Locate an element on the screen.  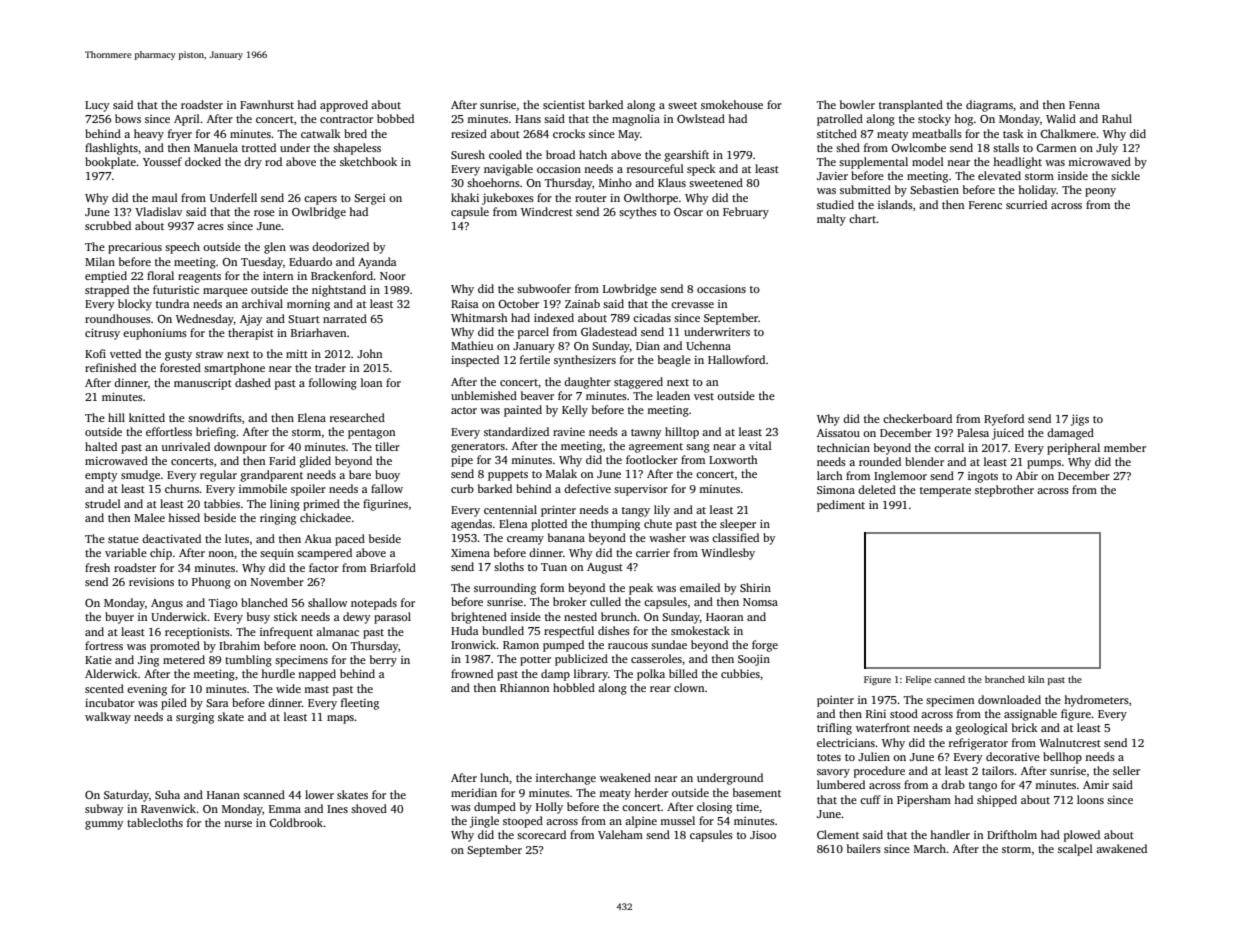
transplanted is located at coordinates (911, 106).
